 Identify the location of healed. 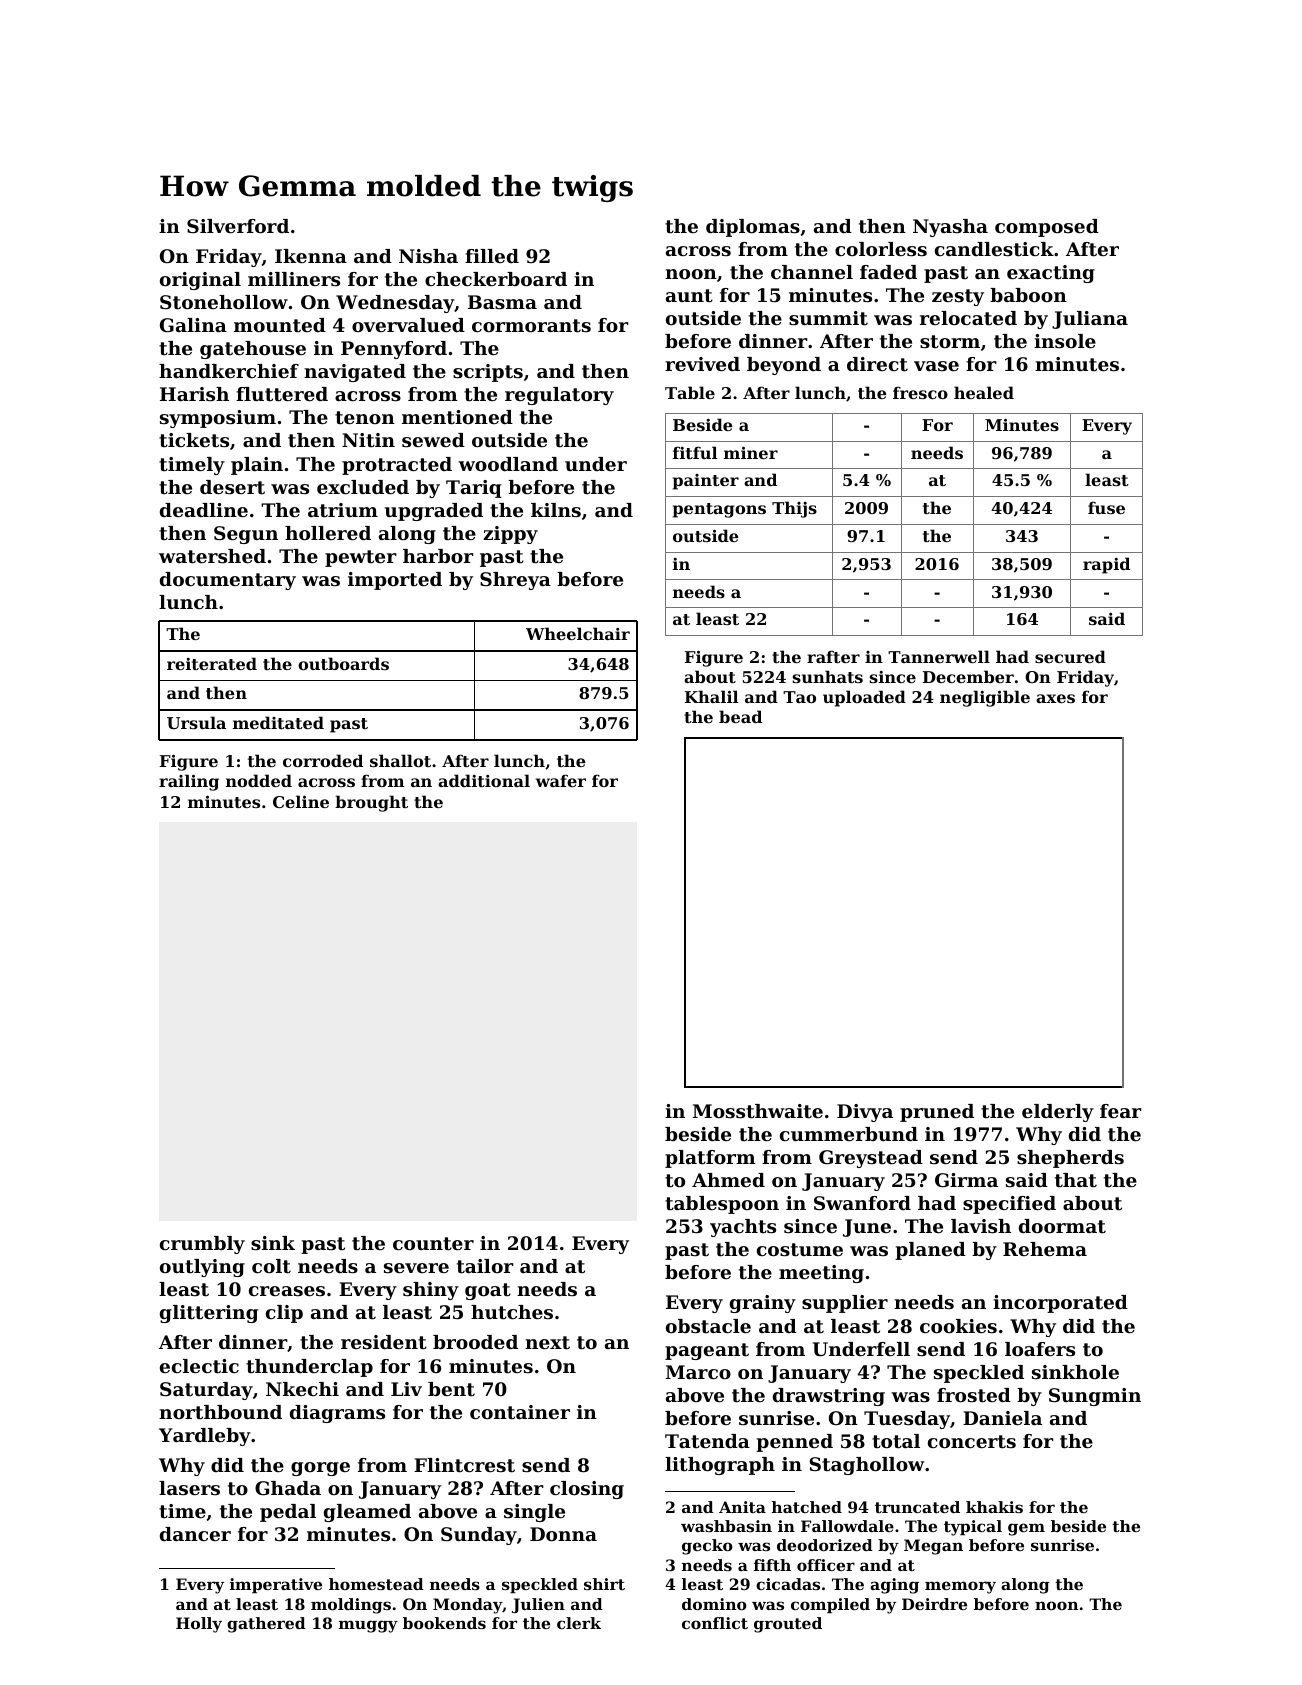
(984, 392).
